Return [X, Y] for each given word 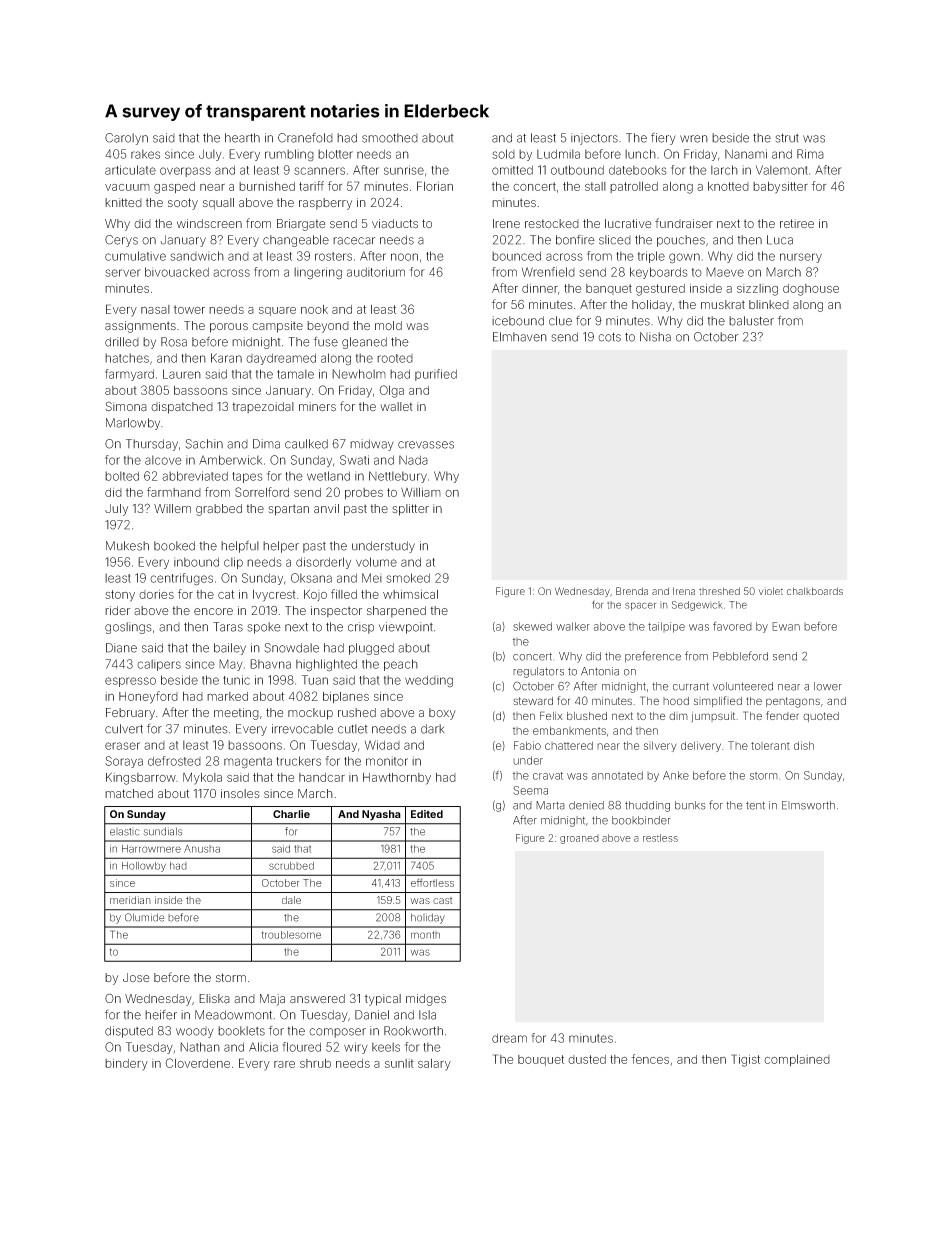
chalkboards [815, 591]
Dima [266, 444]
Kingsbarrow [141, 779]
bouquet [541, 1060]
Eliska [214, 999]
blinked [769, 304]
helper [281, 547]
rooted [395, 358]
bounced [516, 256]
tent [755, 805]
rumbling [289, 155]
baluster [751, 321]
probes [364, 493]
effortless [432, 883]
